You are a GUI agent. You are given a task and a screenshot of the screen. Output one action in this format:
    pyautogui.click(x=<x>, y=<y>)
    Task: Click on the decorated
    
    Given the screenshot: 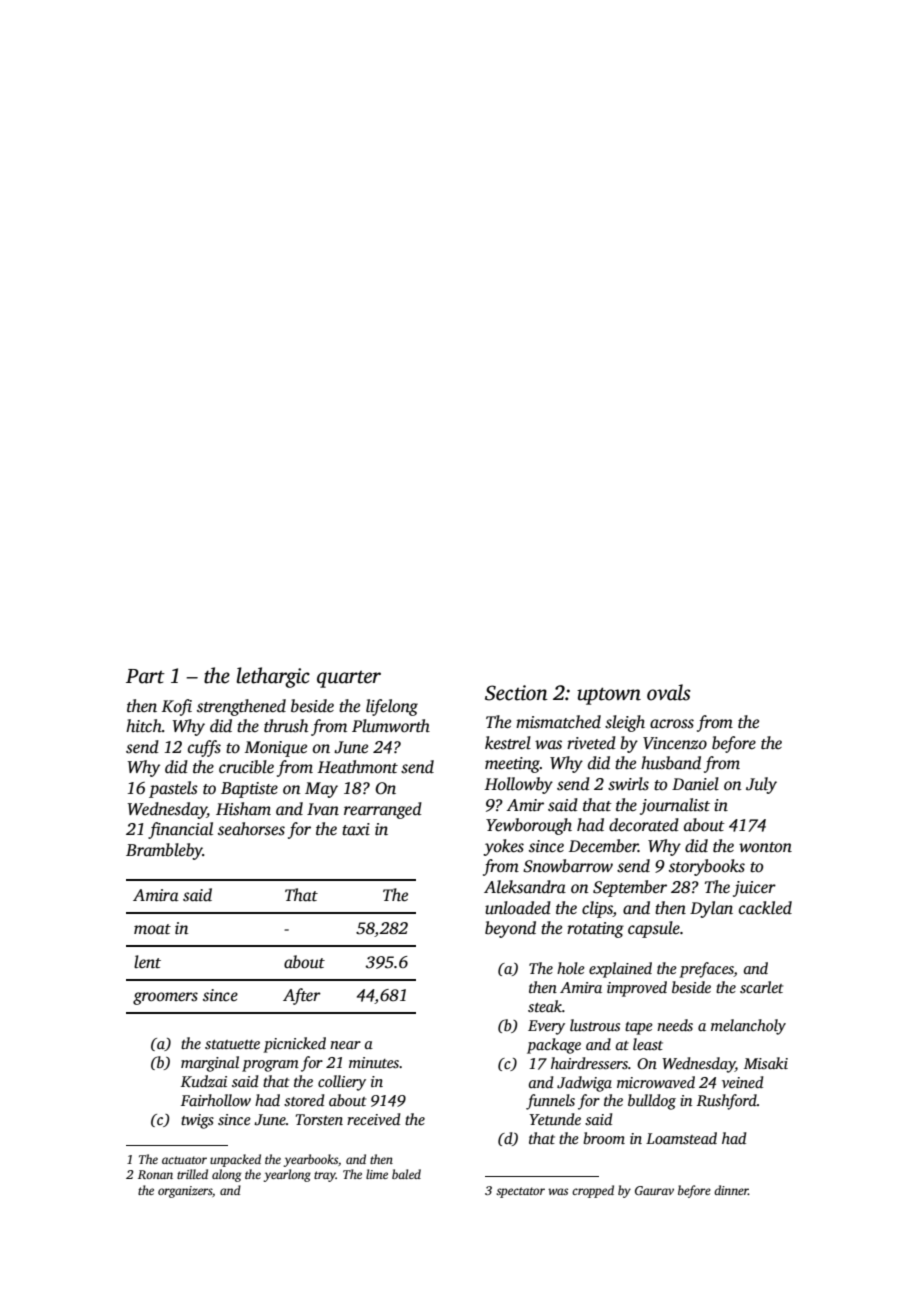 What is the action you would take?
    pyautogui.click(x=644, y=825)
